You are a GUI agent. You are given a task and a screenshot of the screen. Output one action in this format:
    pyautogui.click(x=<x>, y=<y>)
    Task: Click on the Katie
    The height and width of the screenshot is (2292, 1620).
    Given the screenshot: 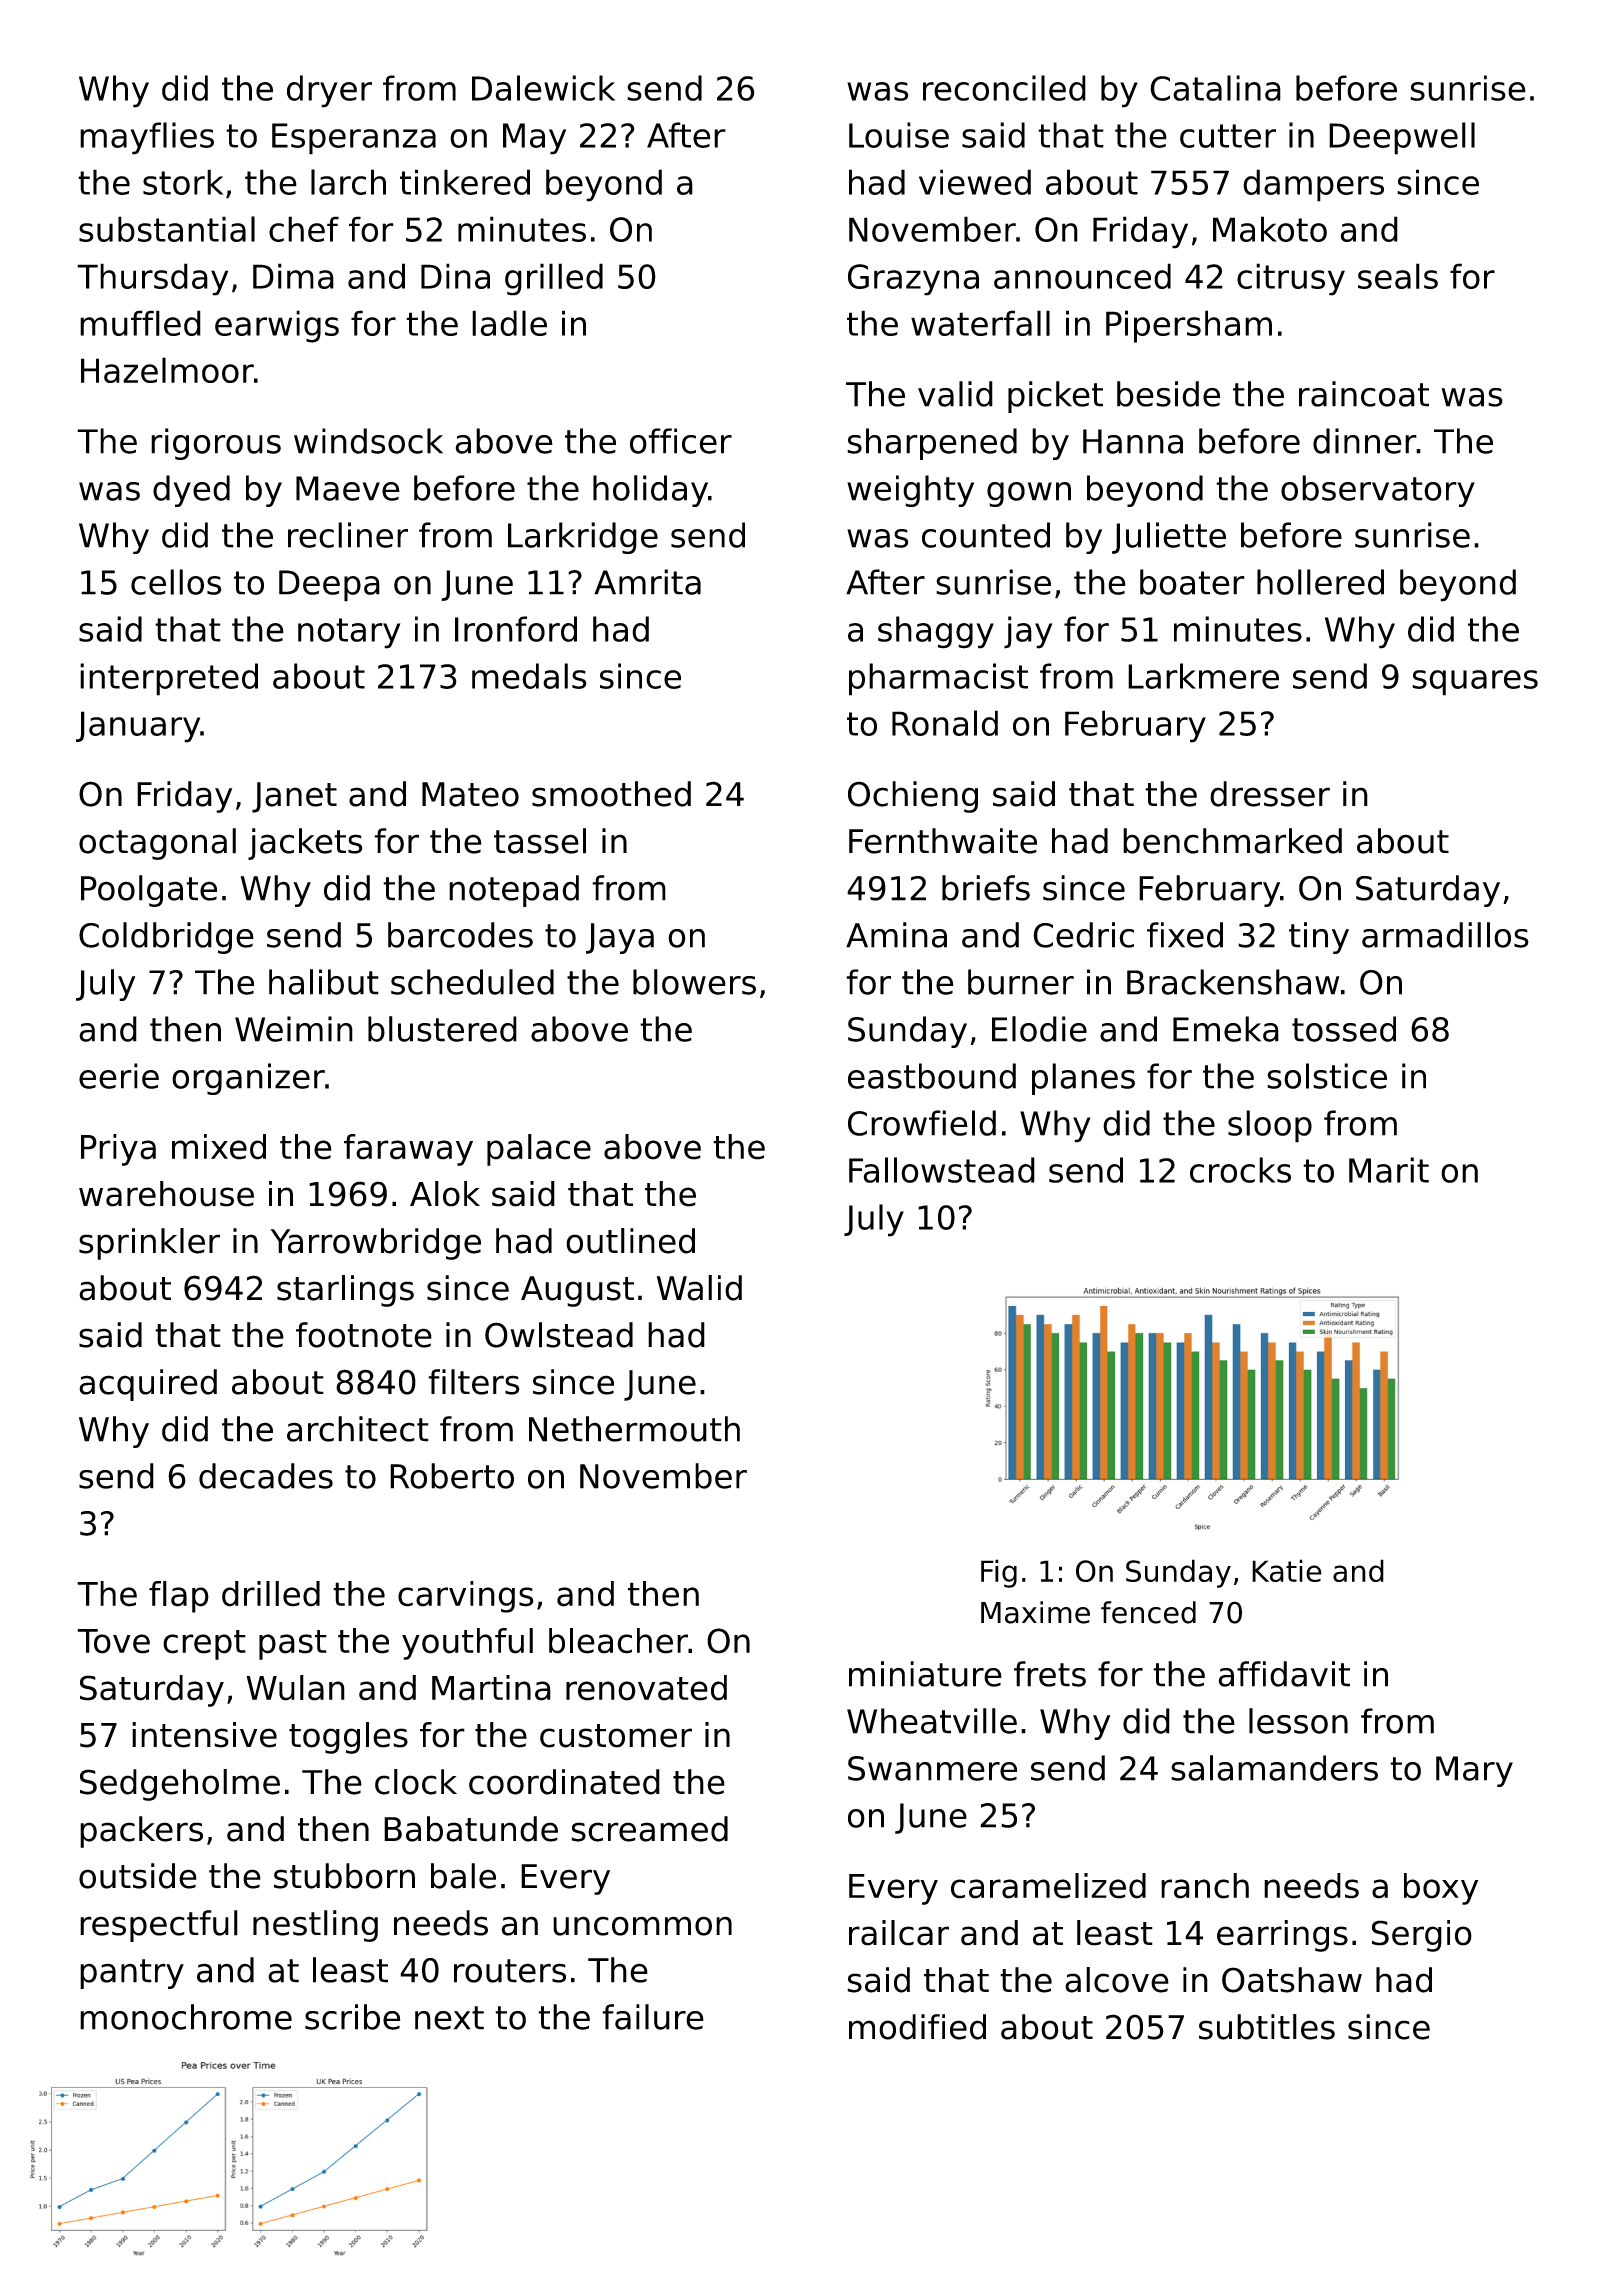 What is the action you would take?
    pyautogui.click(x=1287, y=1570)
